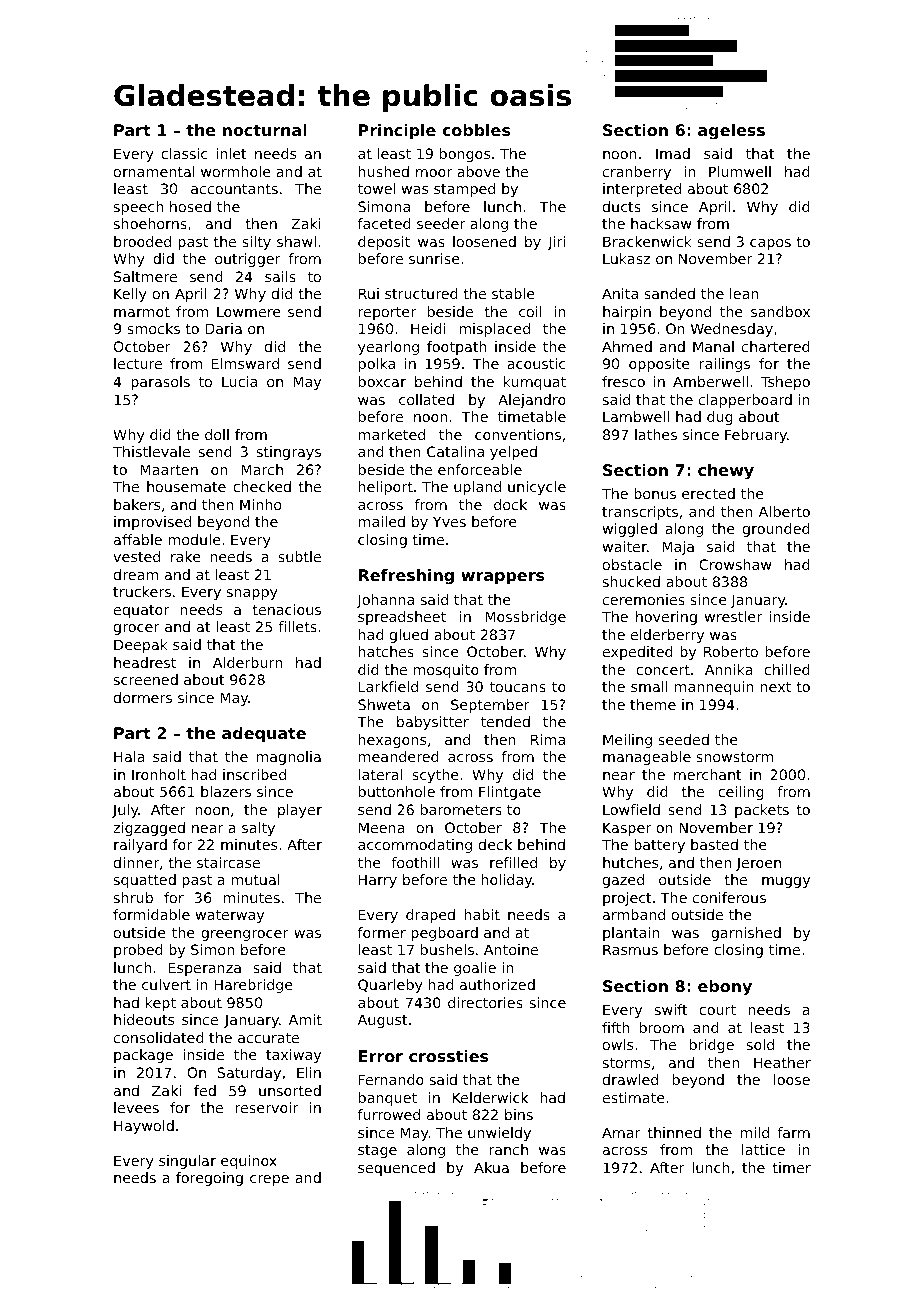 This screenshot has height=1308, width=924. Describe the element at coordinates (731, 132) in the screenshot. I see `ageless` at that location.
